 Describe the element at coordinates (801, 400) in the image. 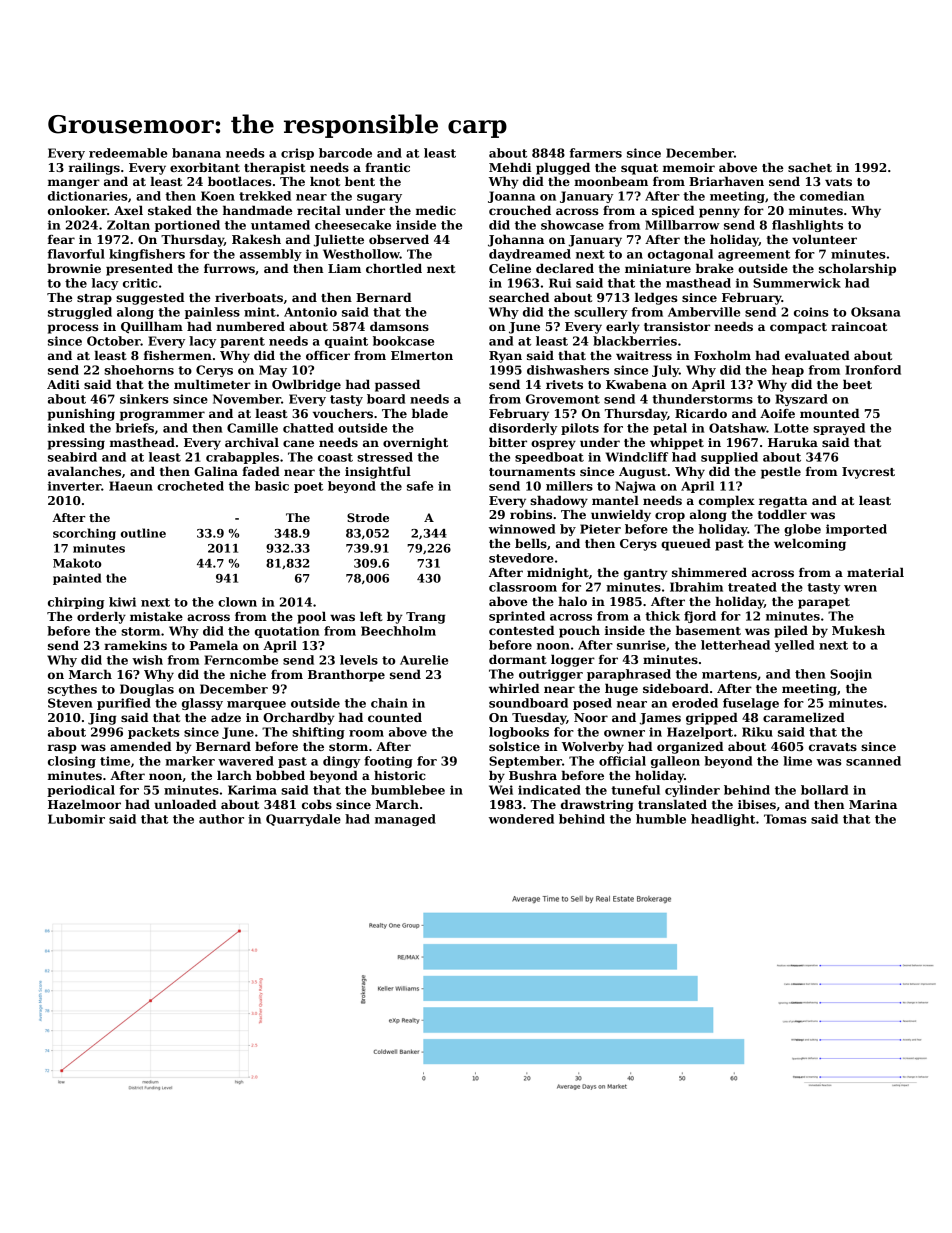

I see `Ryszard` at that location.
